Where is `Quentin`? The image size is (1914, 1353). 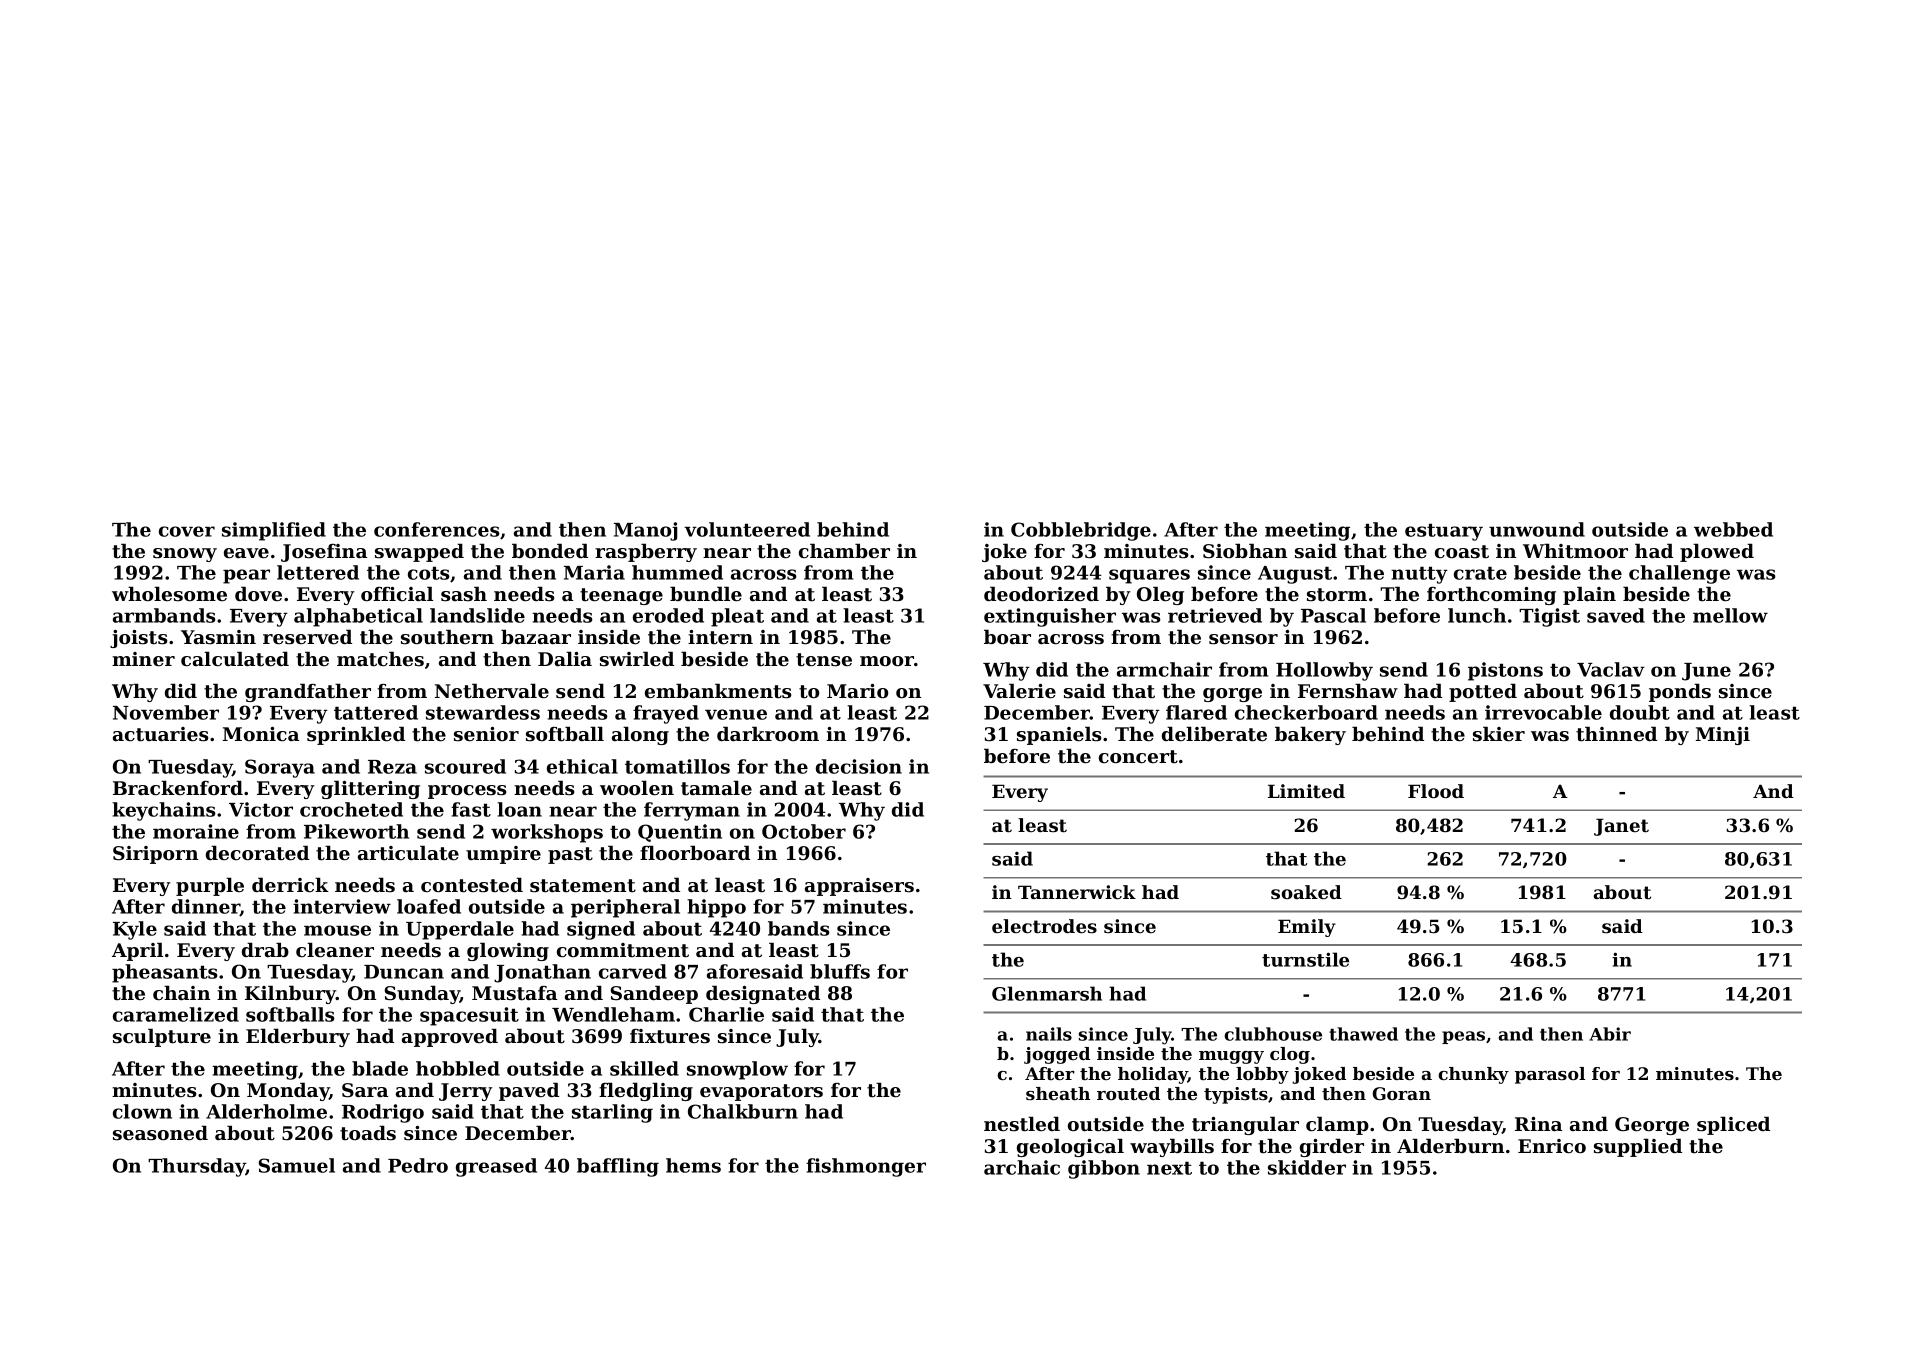 Quentin is located at coordinates (680, 833).
